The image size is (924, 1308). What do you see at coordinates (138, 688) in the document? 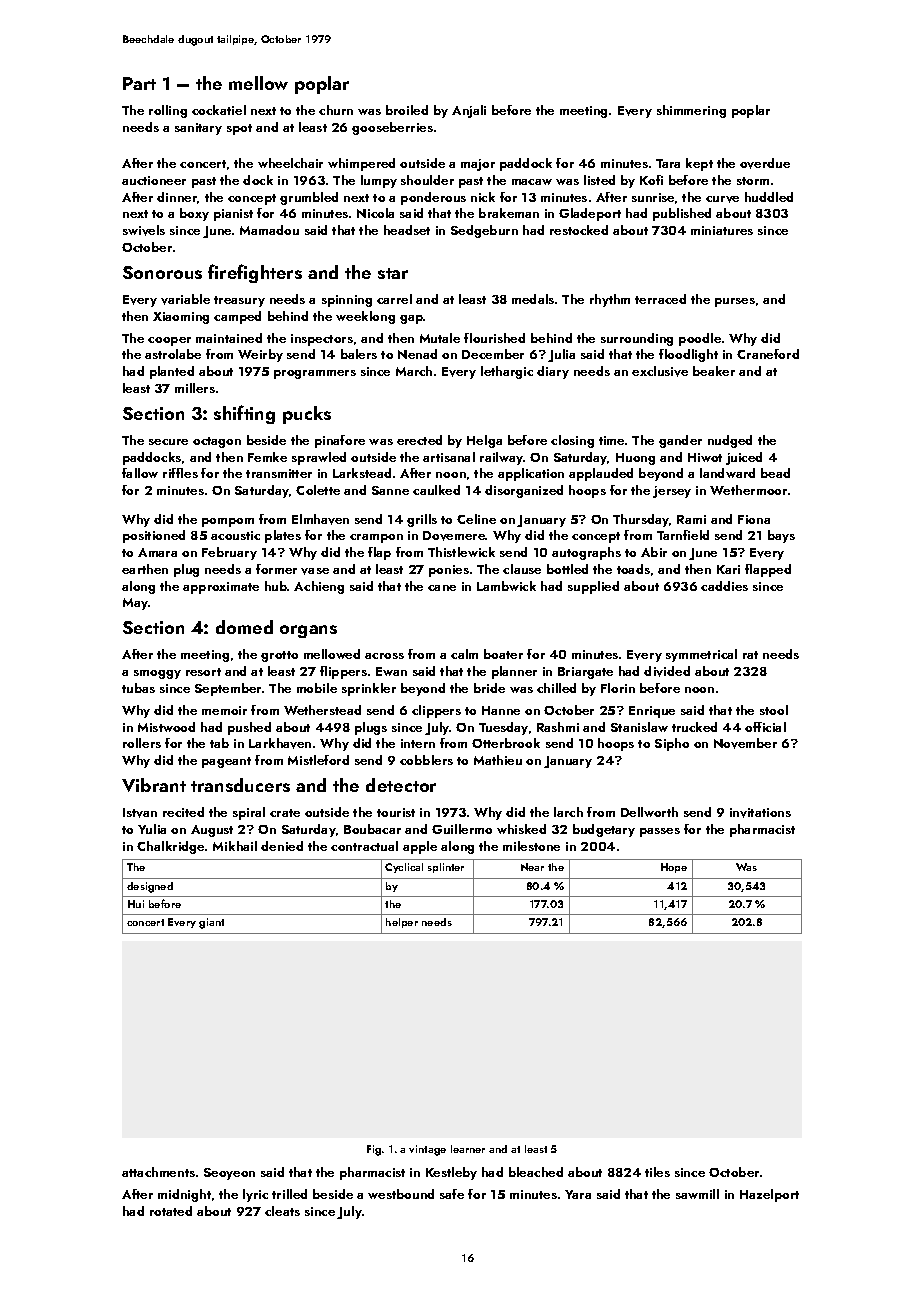
I see `tubas` at bounding box center [138, 688].
